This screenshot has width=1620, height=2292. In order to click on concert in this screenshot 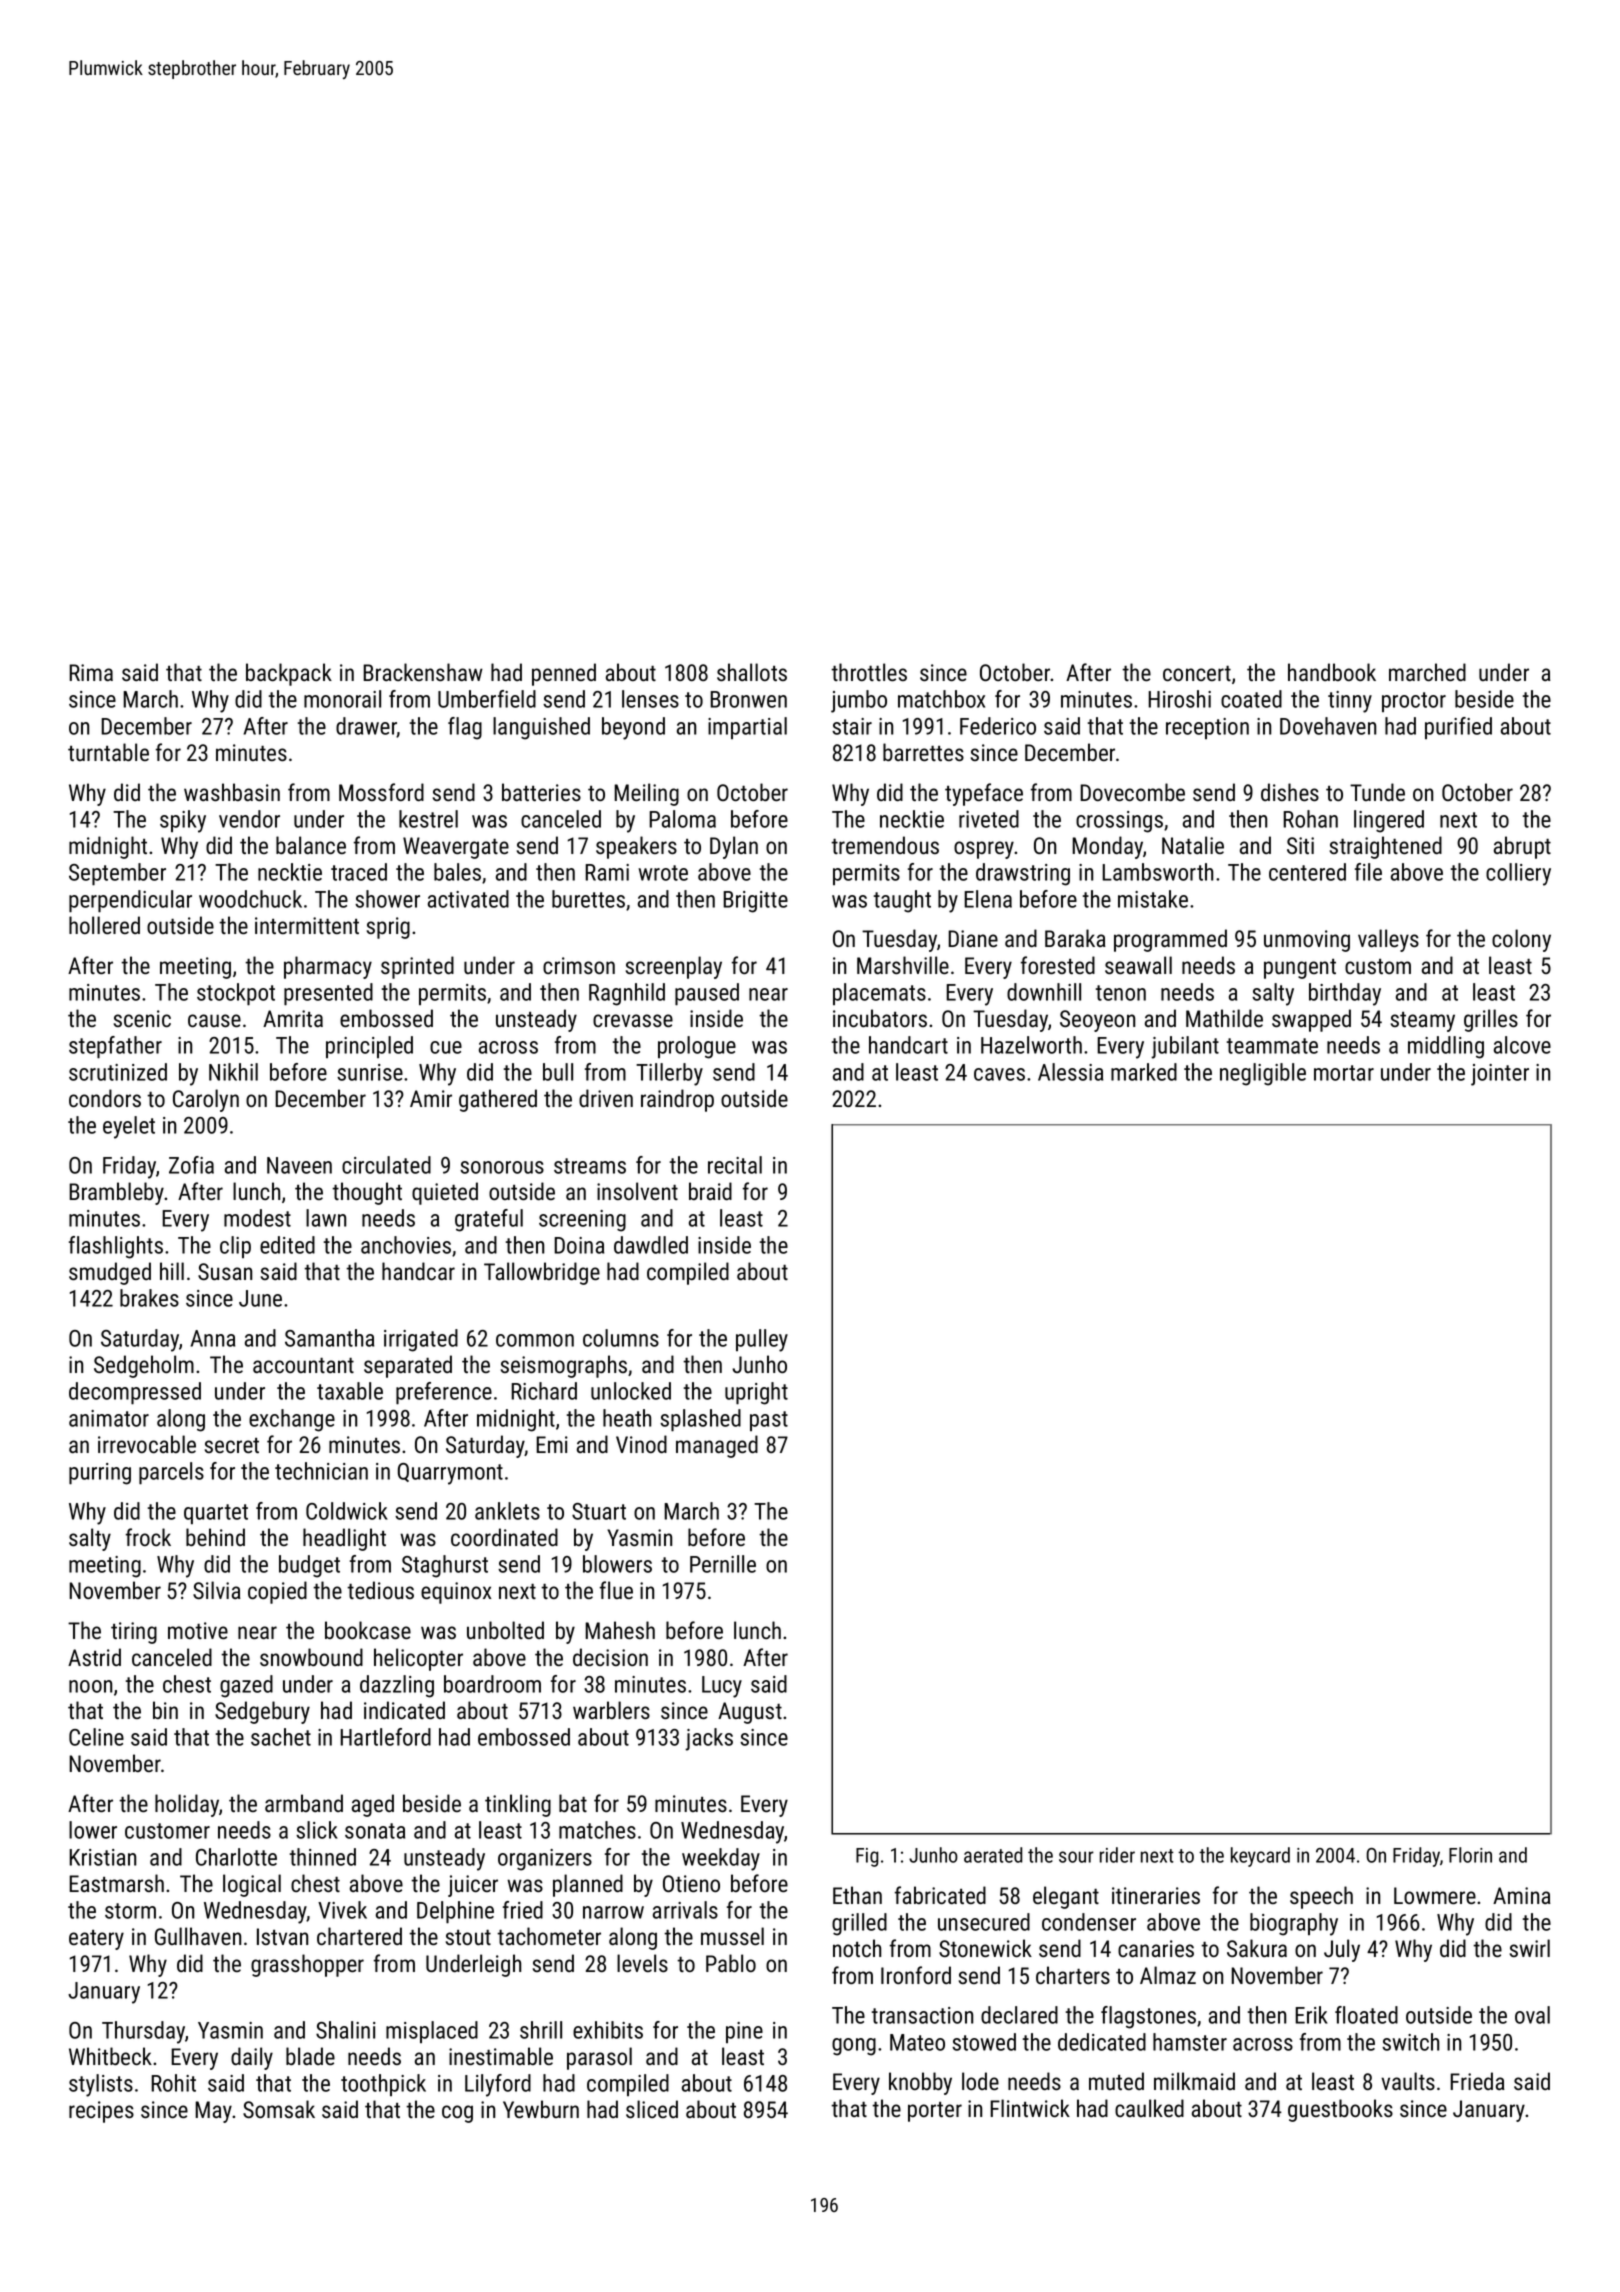, I will do `click(1197, 673)`.
